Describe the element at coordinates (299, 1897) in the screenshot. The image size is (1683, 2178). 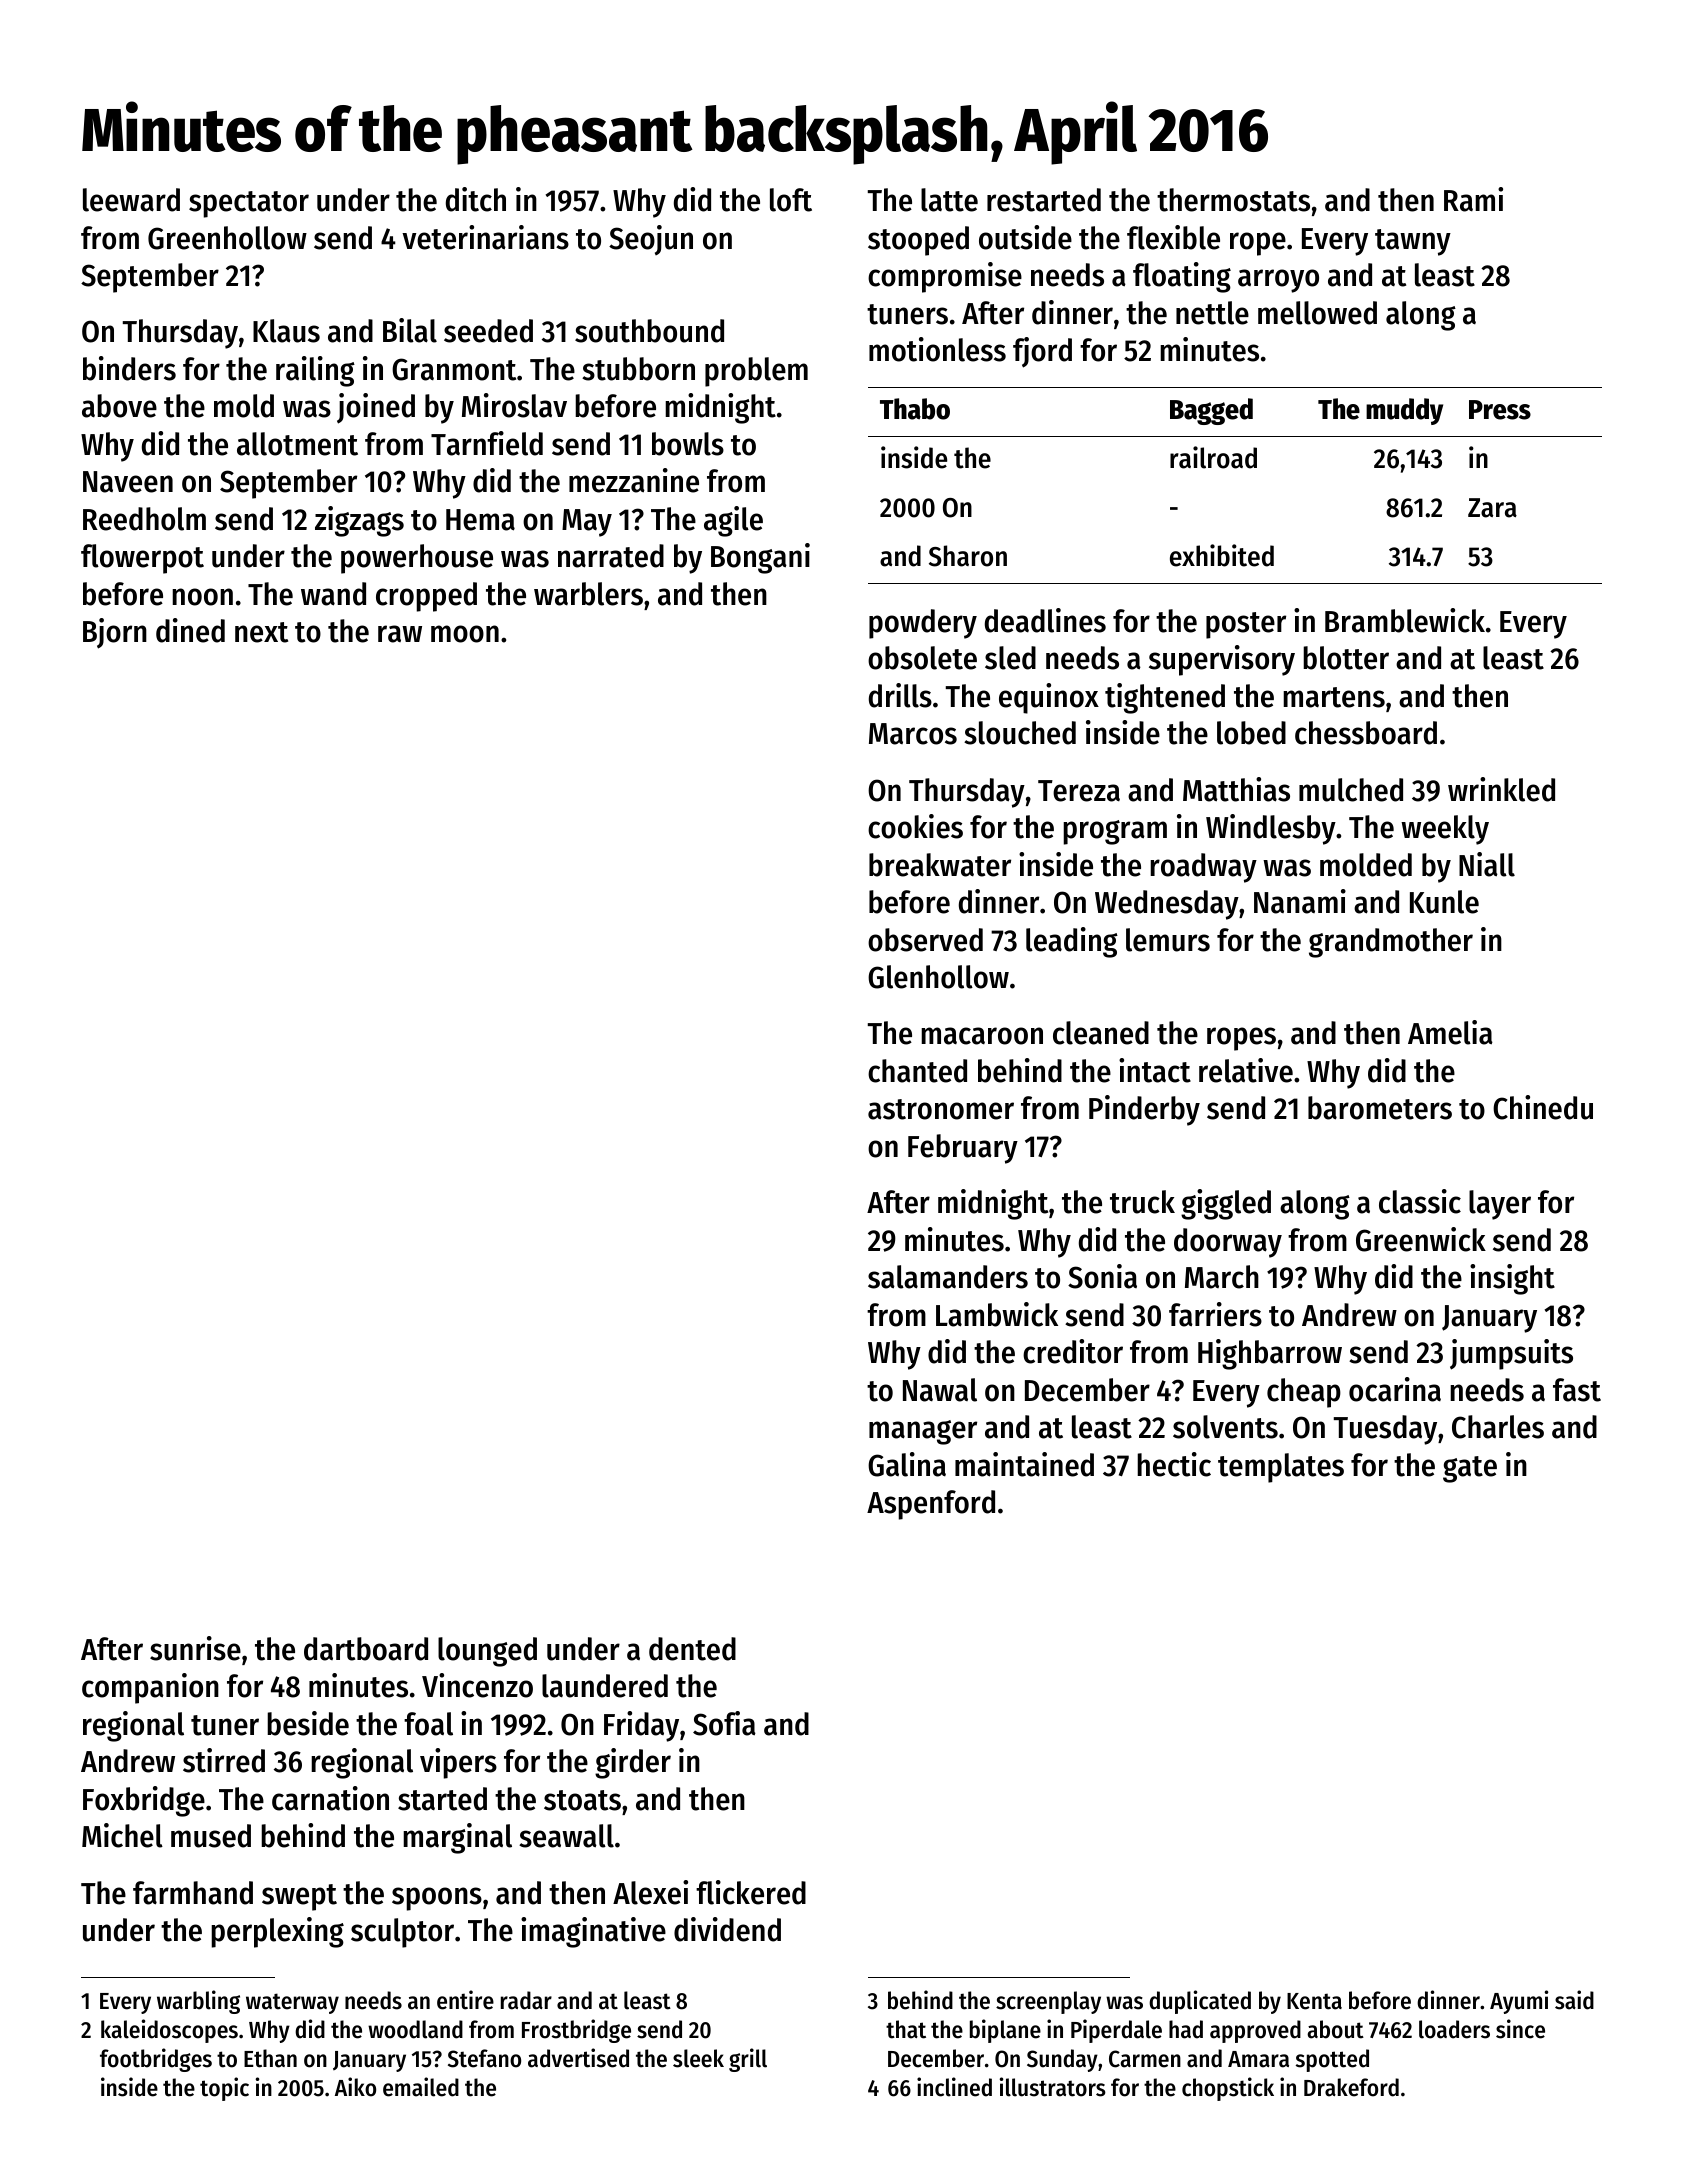
I see `swept` at that location.
